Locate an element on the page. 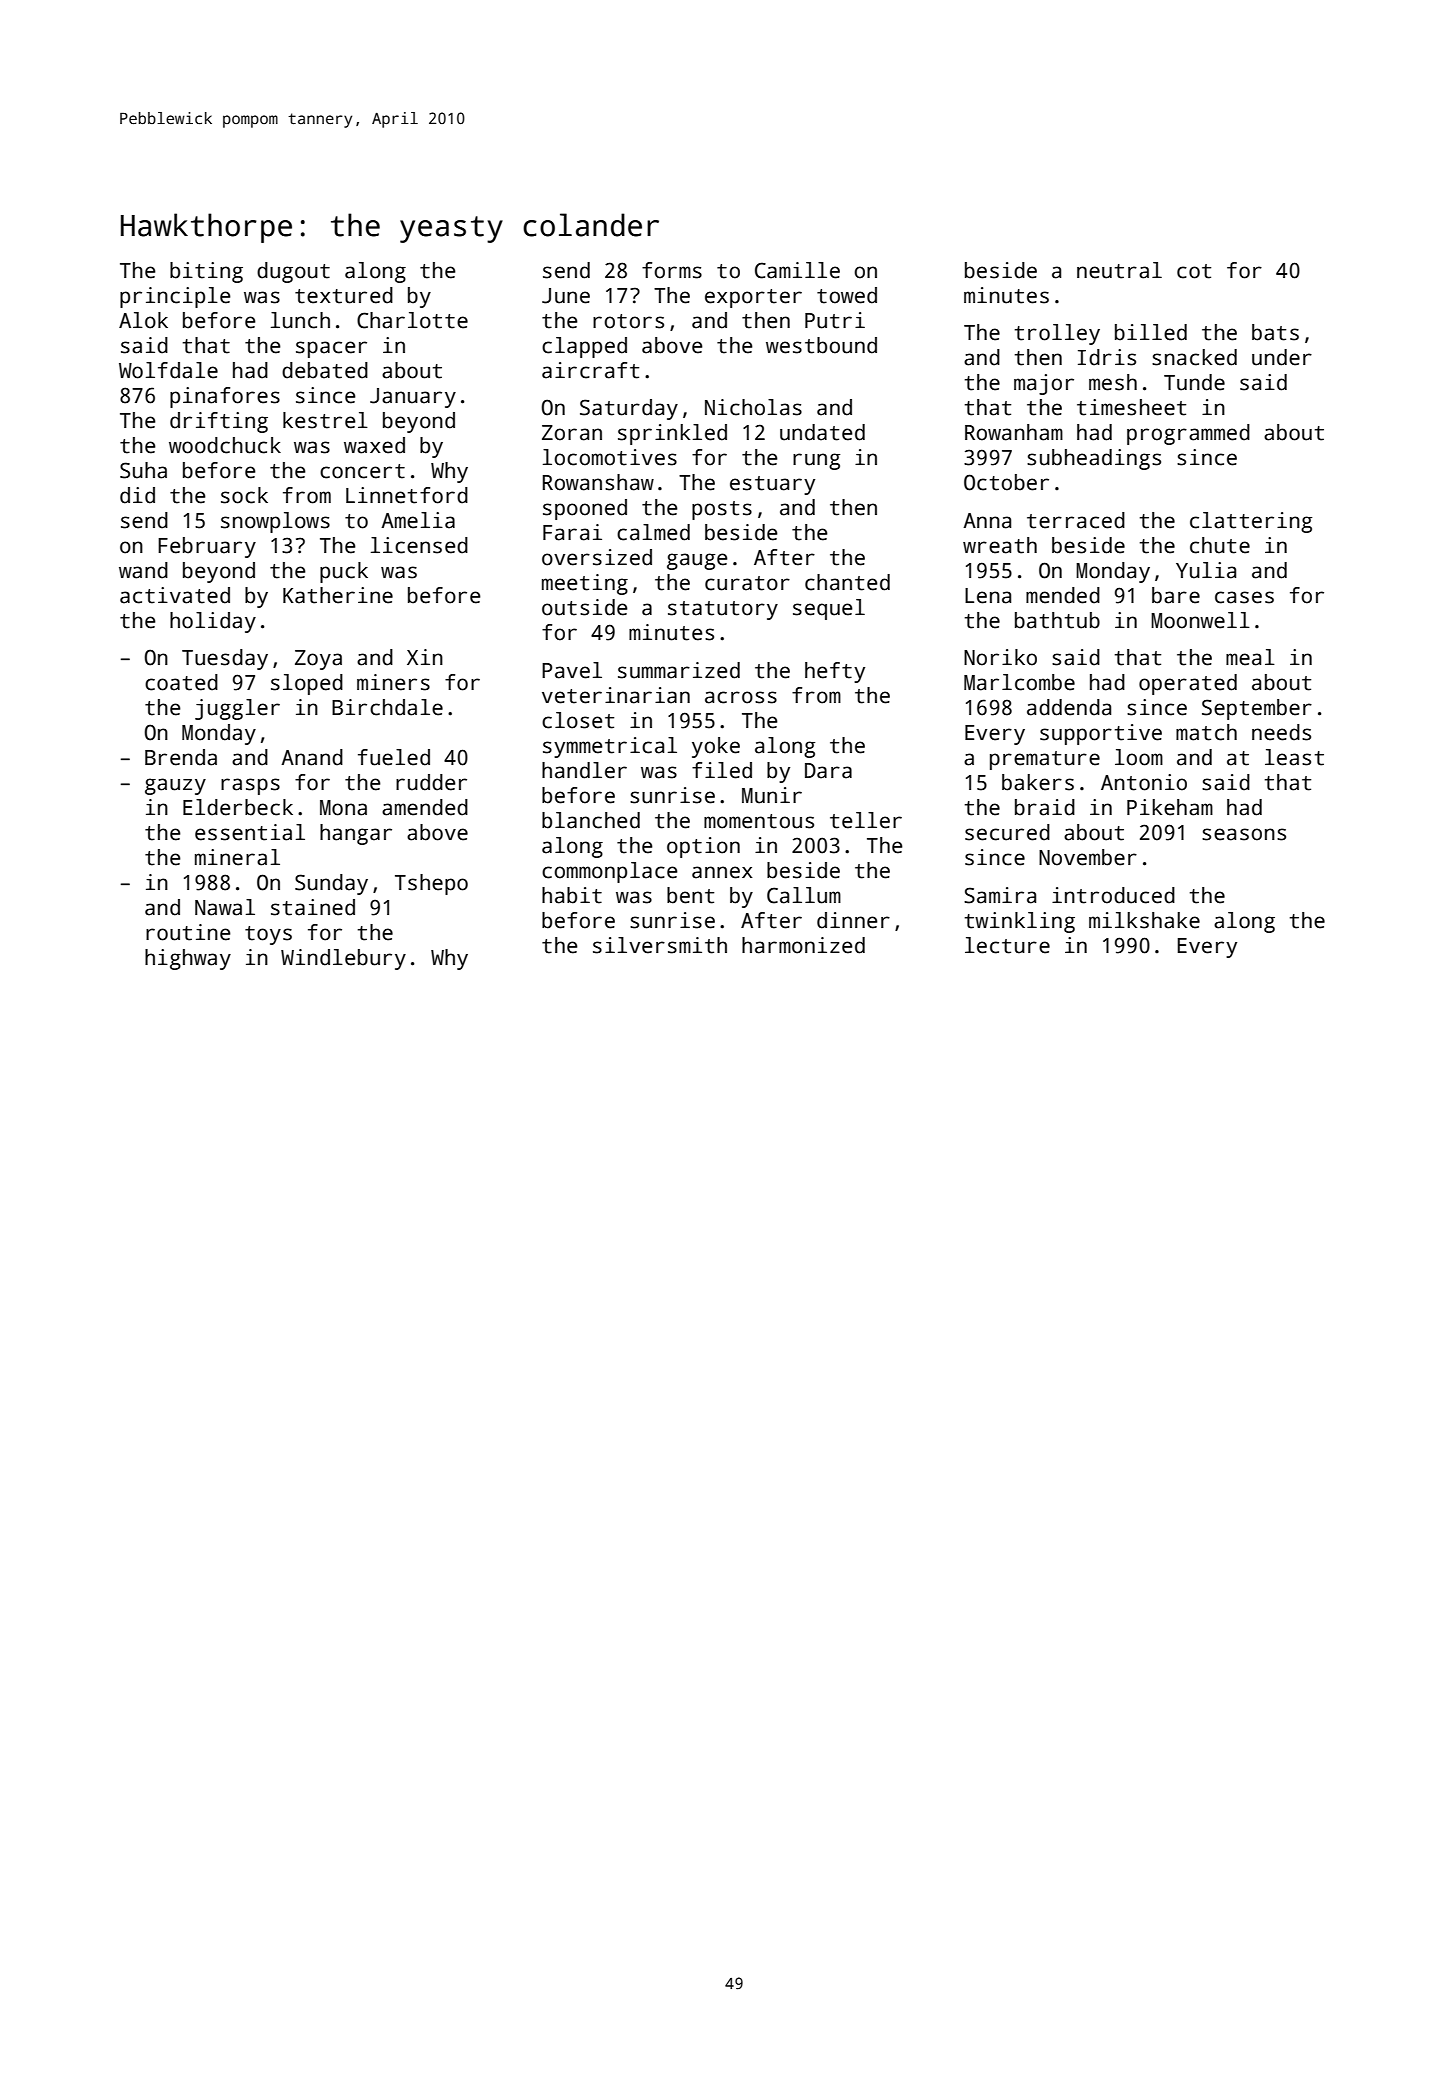 The width and height of the image is (1450, 2100). activated is located at coordinates (175, 595).
